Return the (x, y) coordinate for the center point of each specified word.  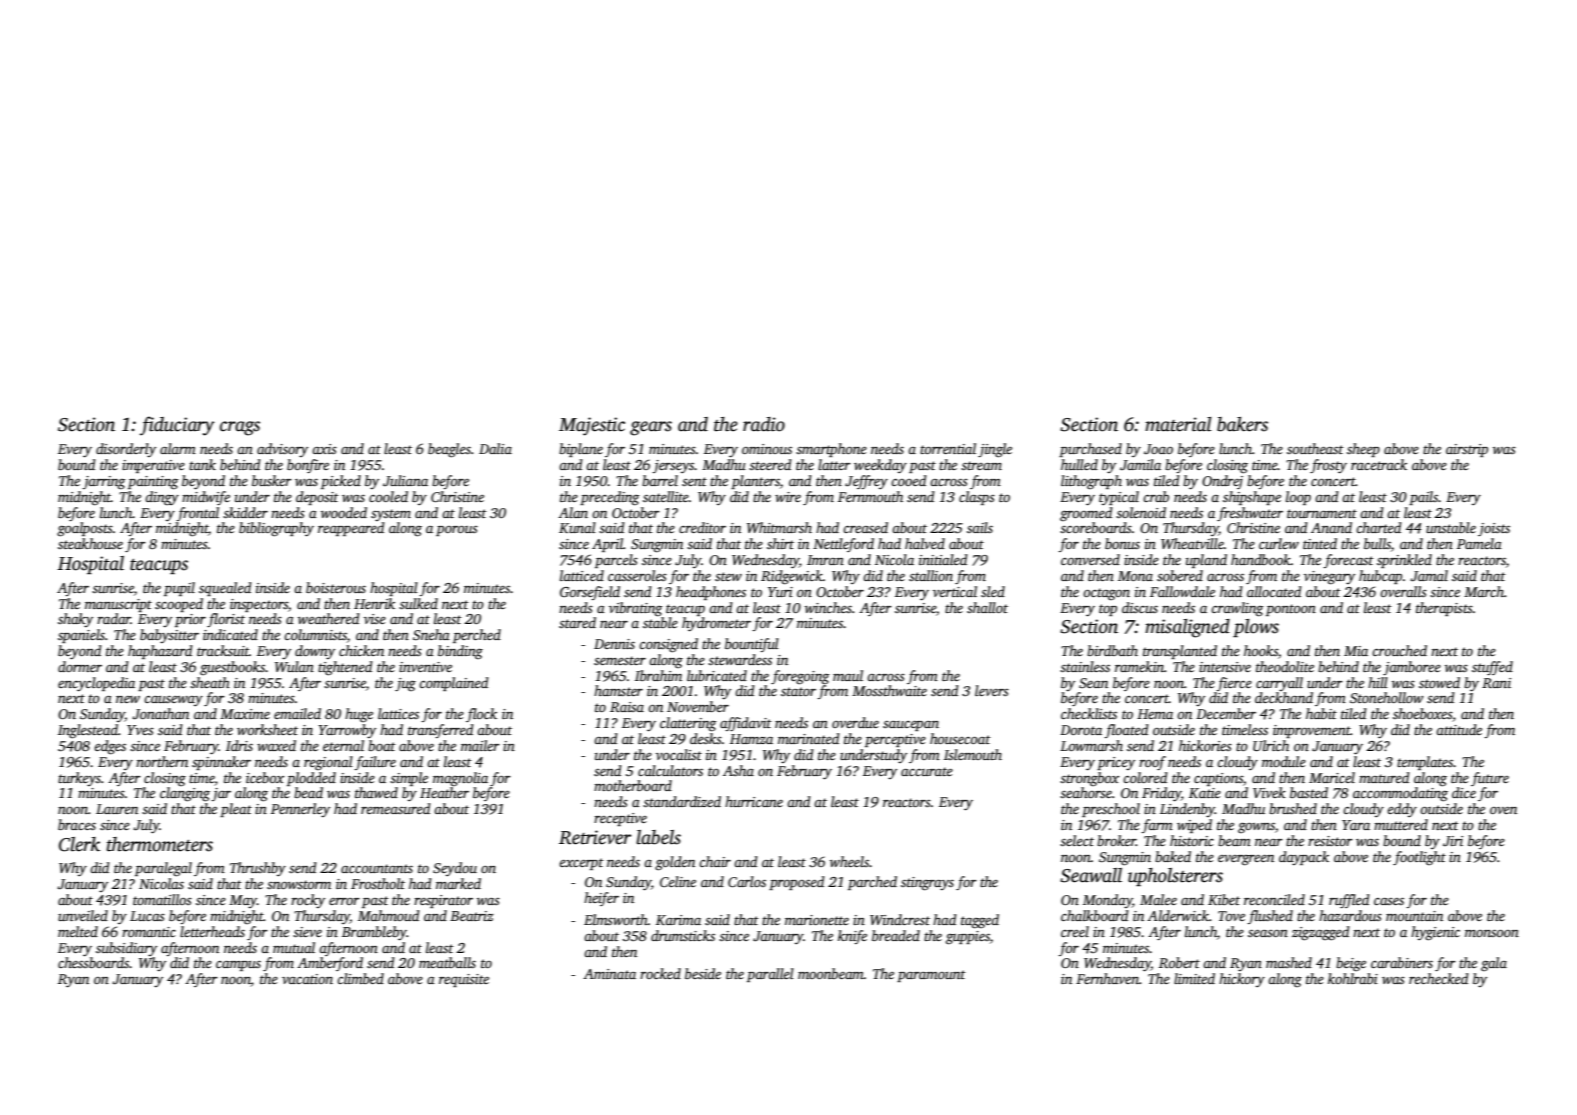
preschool (1111, 810)
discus (1140, 607)
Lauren (117, 809)
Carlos (747, 881)
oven (1503, 810)
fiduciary (177, 426)
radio (764, 424)
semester (620, 660)
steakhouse (90, 543)
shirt (780, 543)
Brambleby (374, 933)
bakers (1242, 424)
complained (454, 684)
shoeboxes (1422, 713)
